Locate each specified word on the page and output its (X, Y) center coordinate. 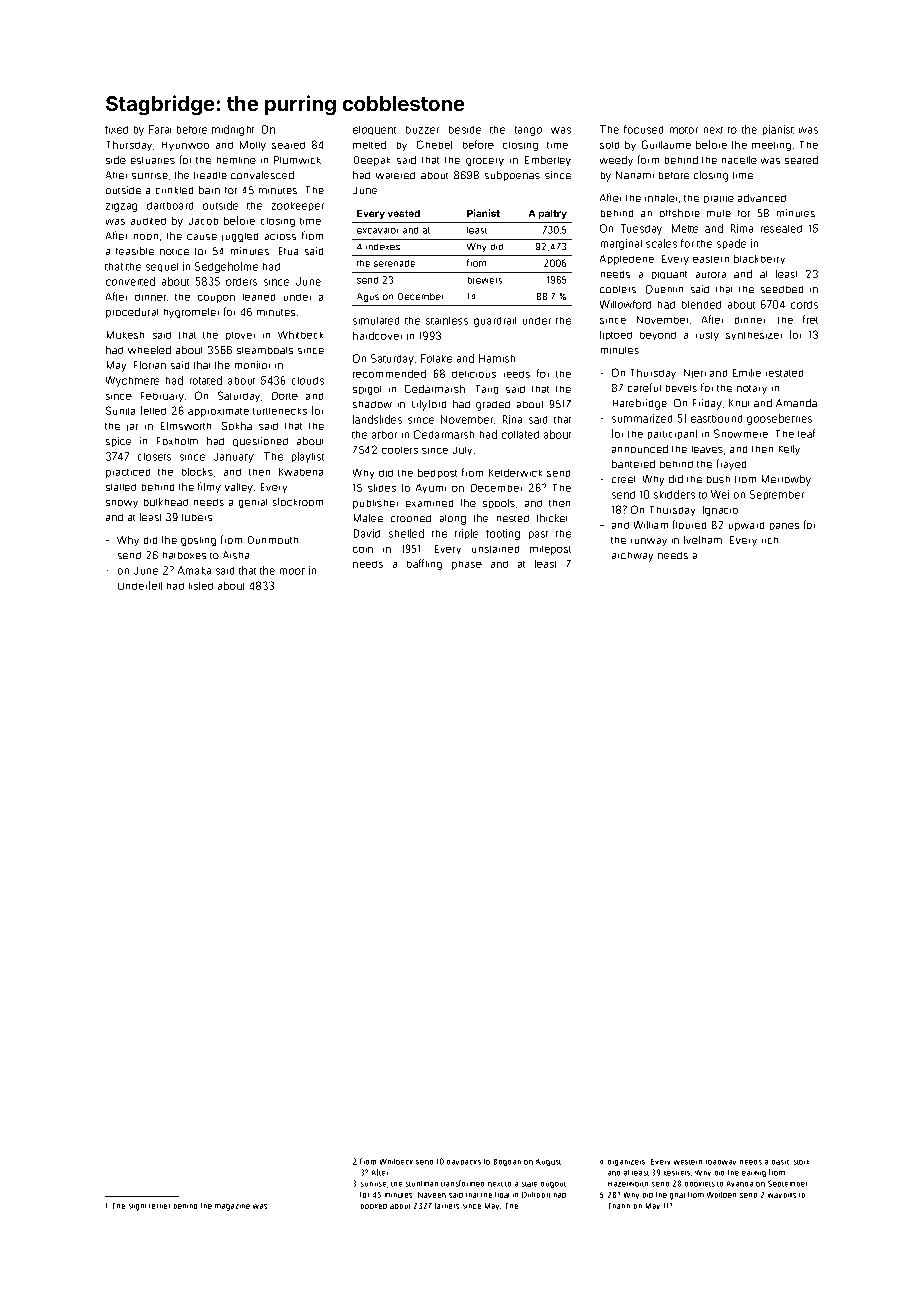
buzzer (422, 130)
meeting (771, 146)
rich (770, 540)
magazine (232, 1207)
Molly (253, 146)
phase (467, 565)
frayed (731, 464)
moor (292, 571)
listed (201, 586)
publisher (375, 504)
